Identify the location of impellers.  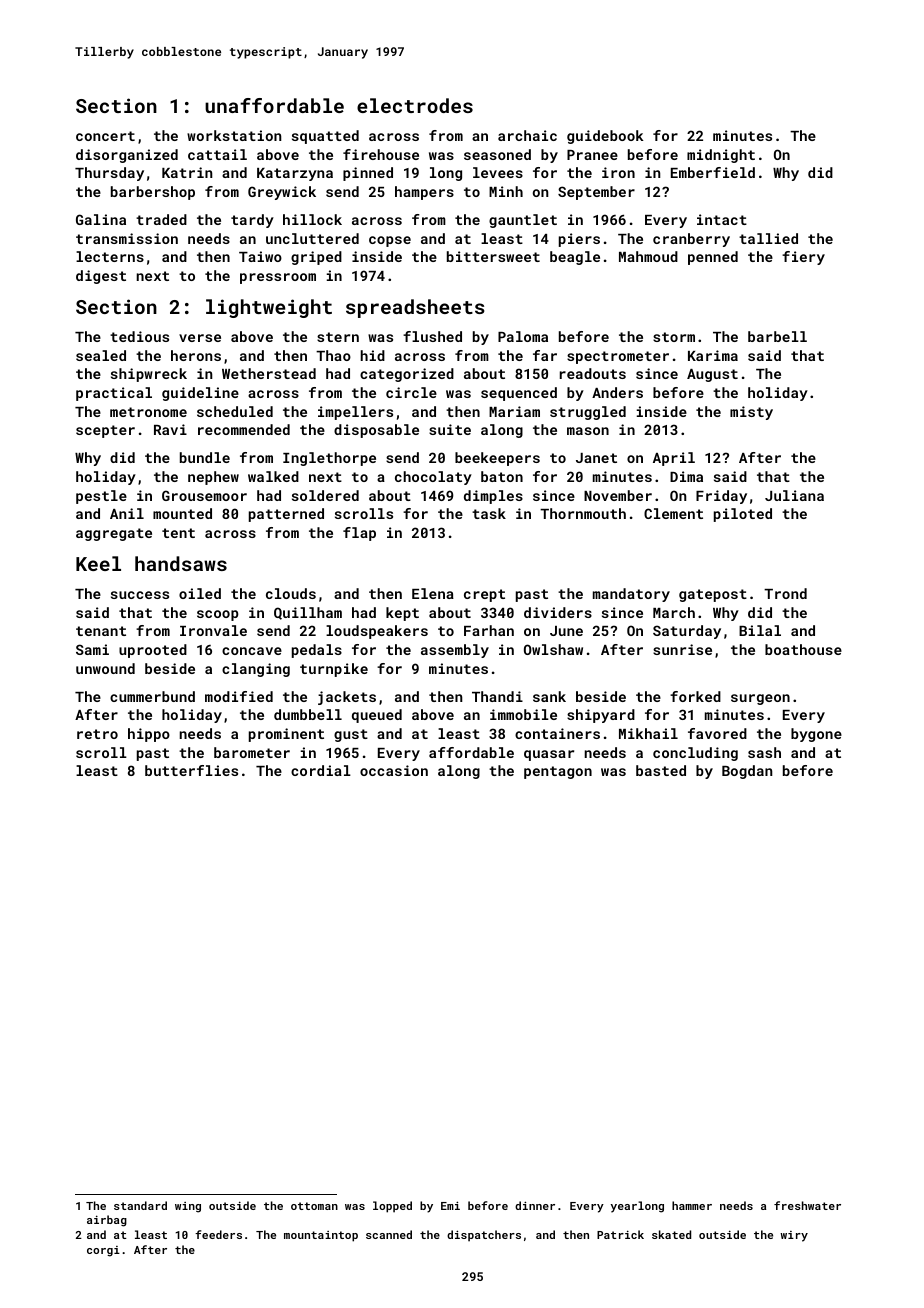
(355, 413).
